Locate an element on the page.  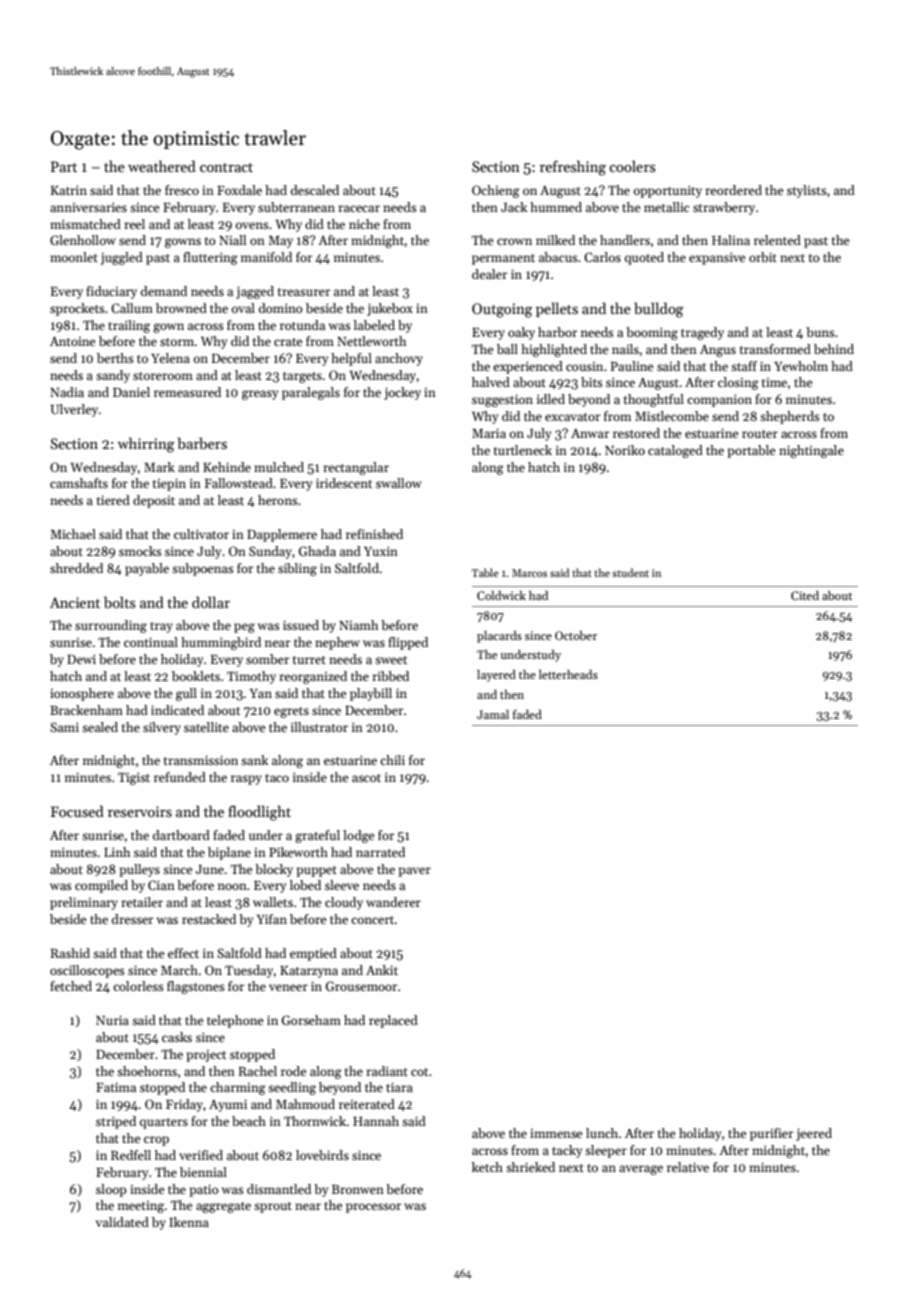
processor is located at coordinates (373, 1208).
